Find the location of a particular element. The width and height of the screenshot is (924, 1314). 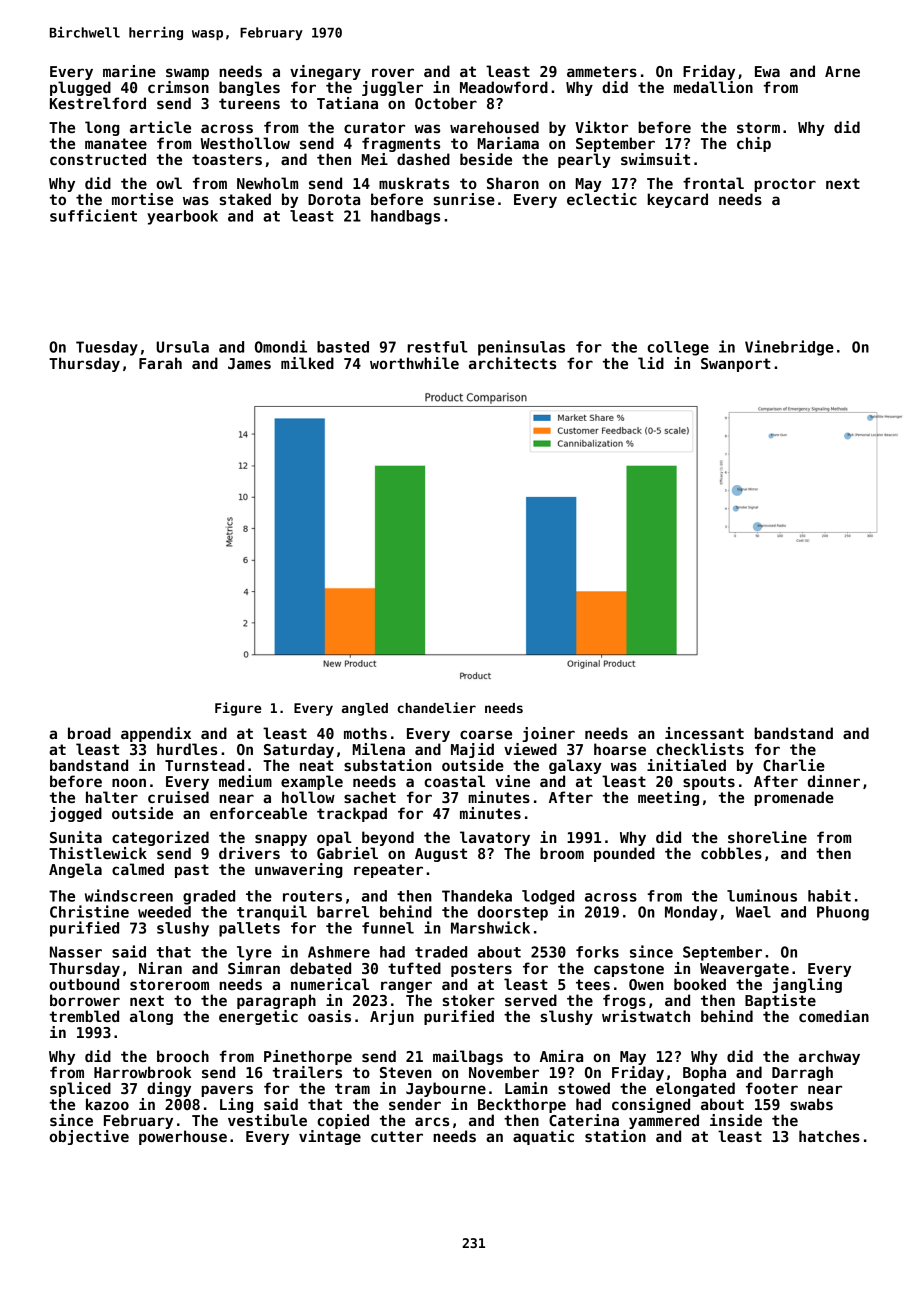

initialed is located at coordinates (686, 765).
